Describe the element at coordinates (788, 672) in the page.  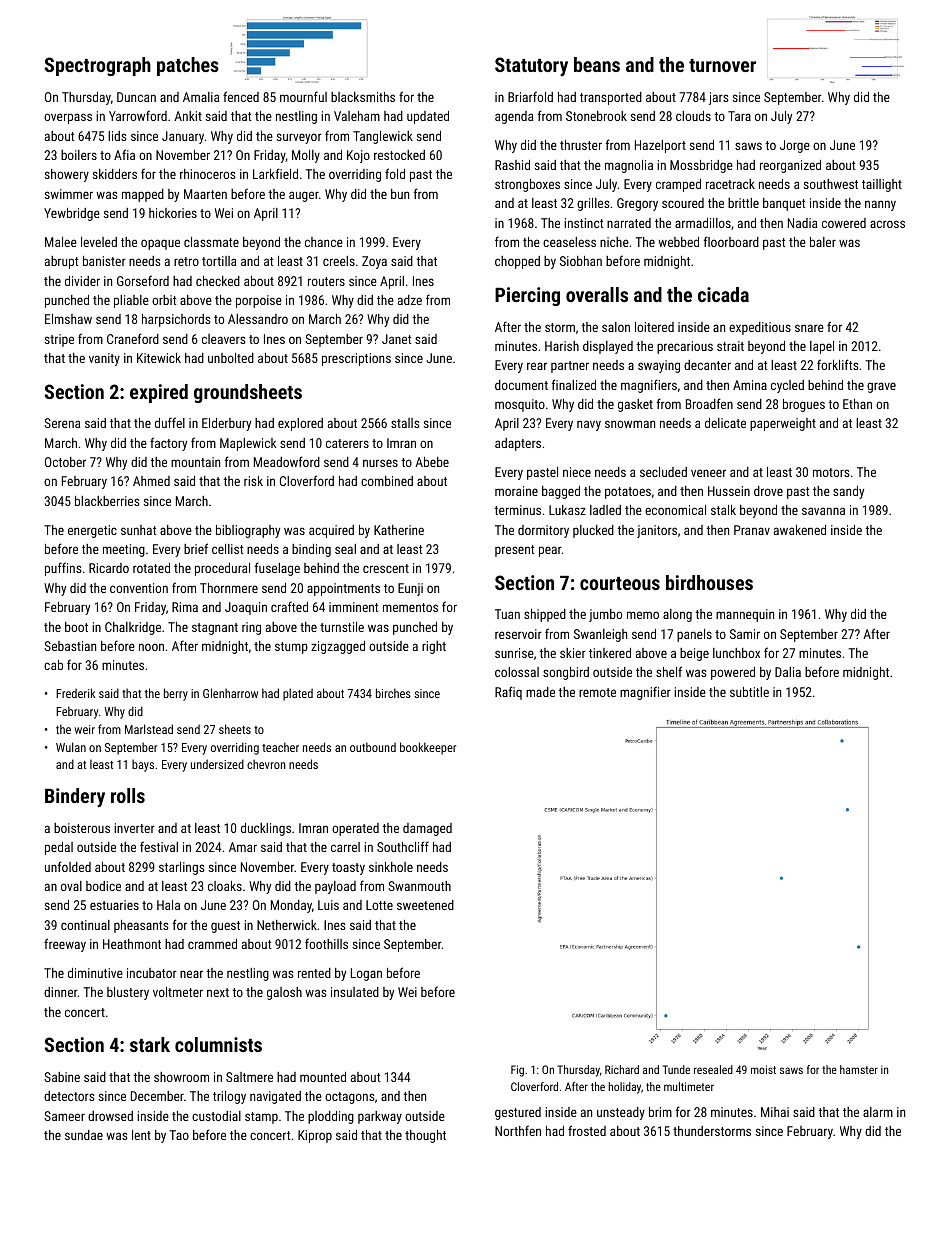
I see `Dalia` at that location.
